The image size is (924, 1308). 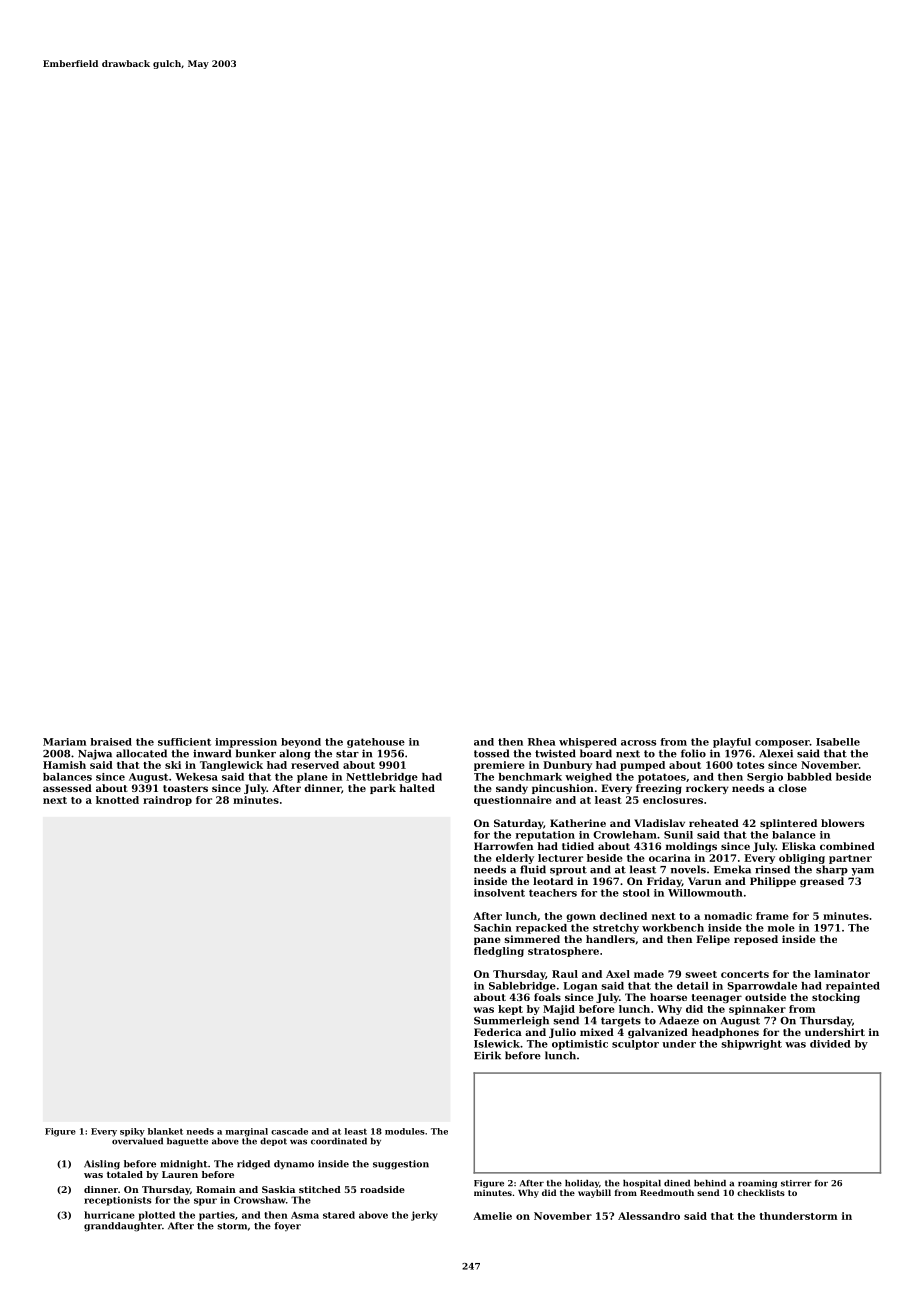 What do you see at coordinates (405, 1131) in the screenshot?
I see `modules` at bounding box center [405, 1131].
